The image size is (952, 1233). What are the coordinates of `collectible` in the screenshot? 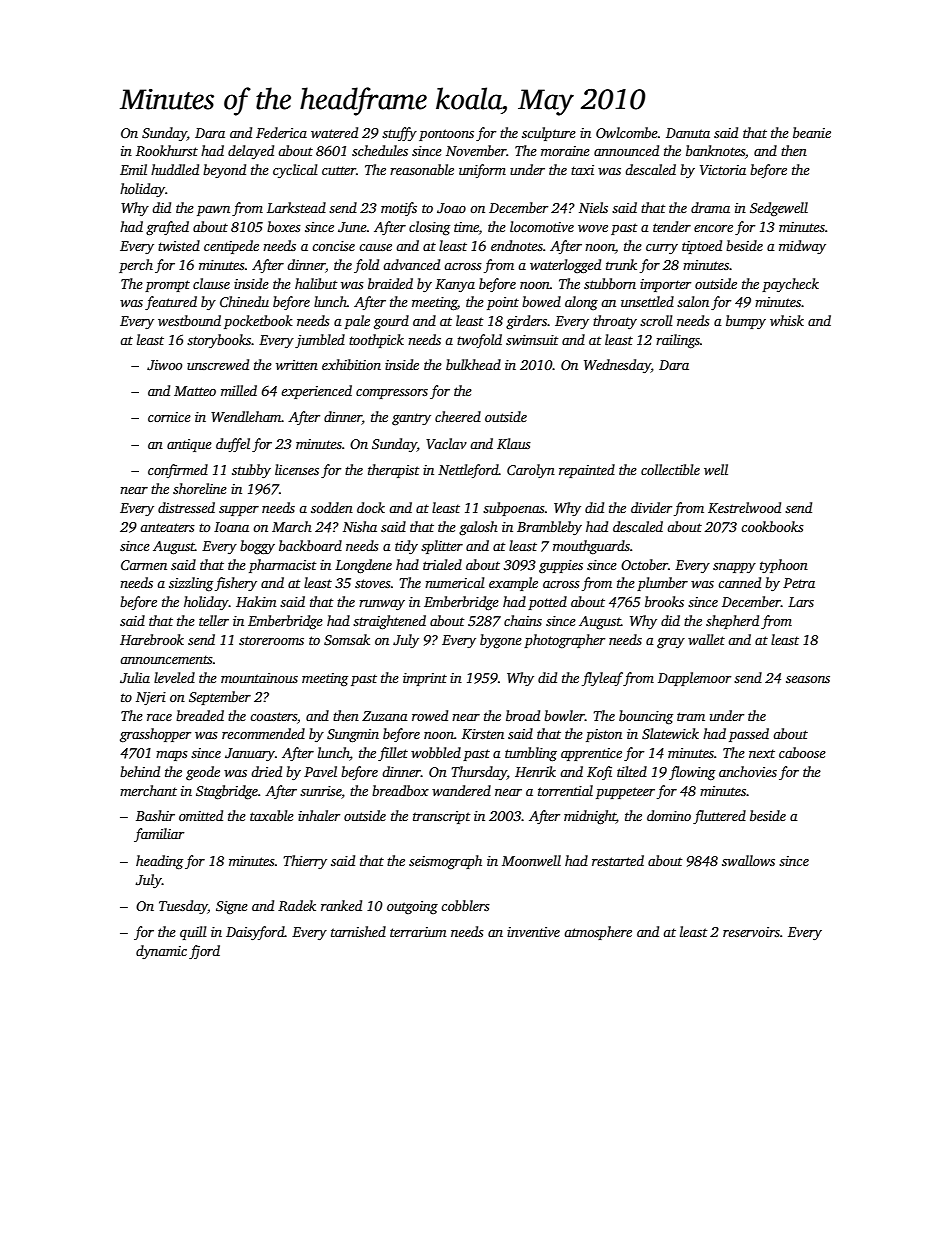 It's located at (670, 469).
